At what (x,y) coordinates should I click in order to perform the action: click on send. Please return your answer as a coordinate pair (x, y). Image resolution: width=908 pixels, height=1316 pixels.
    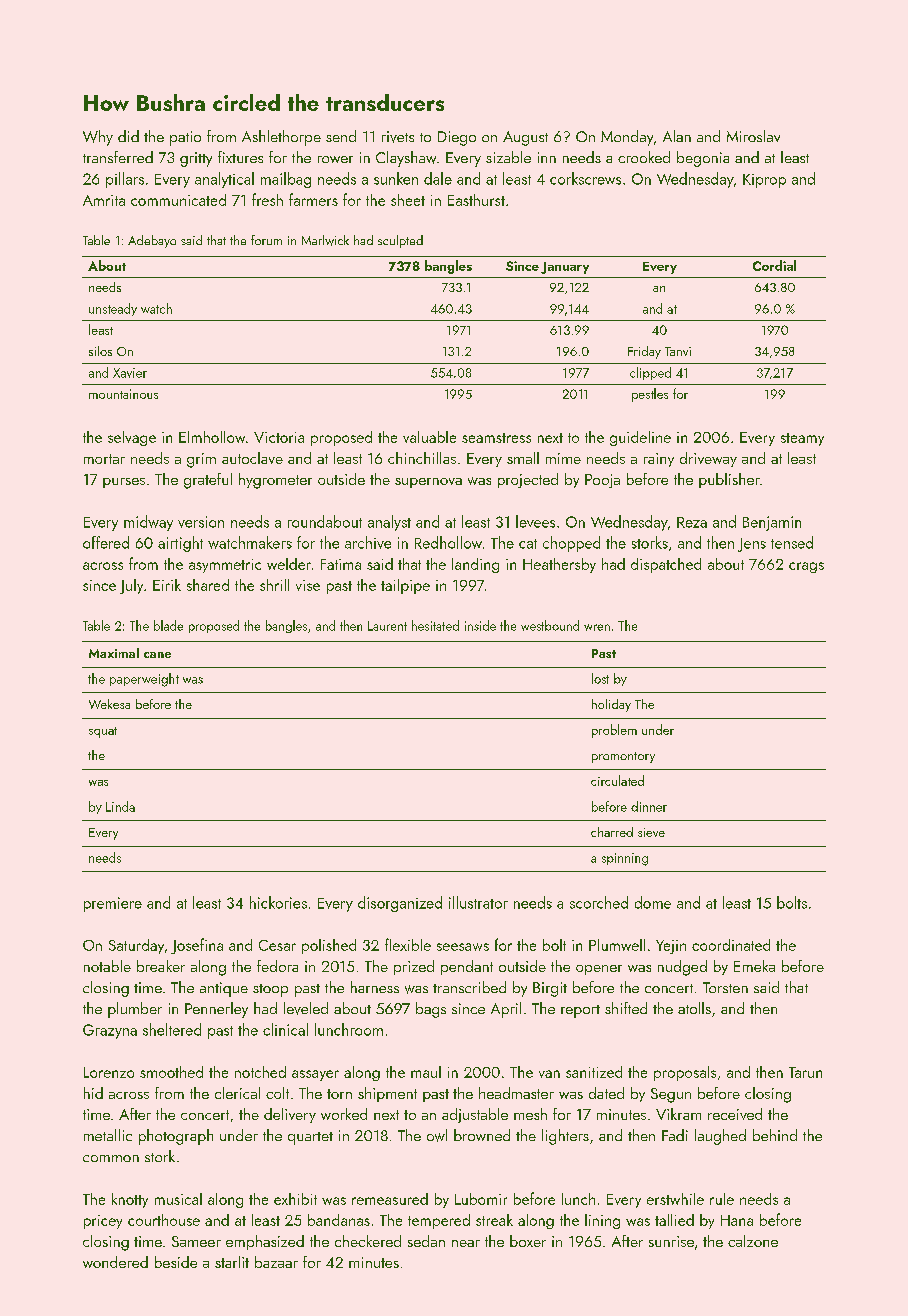
    Looking at the image, I should click on (341, 136).
